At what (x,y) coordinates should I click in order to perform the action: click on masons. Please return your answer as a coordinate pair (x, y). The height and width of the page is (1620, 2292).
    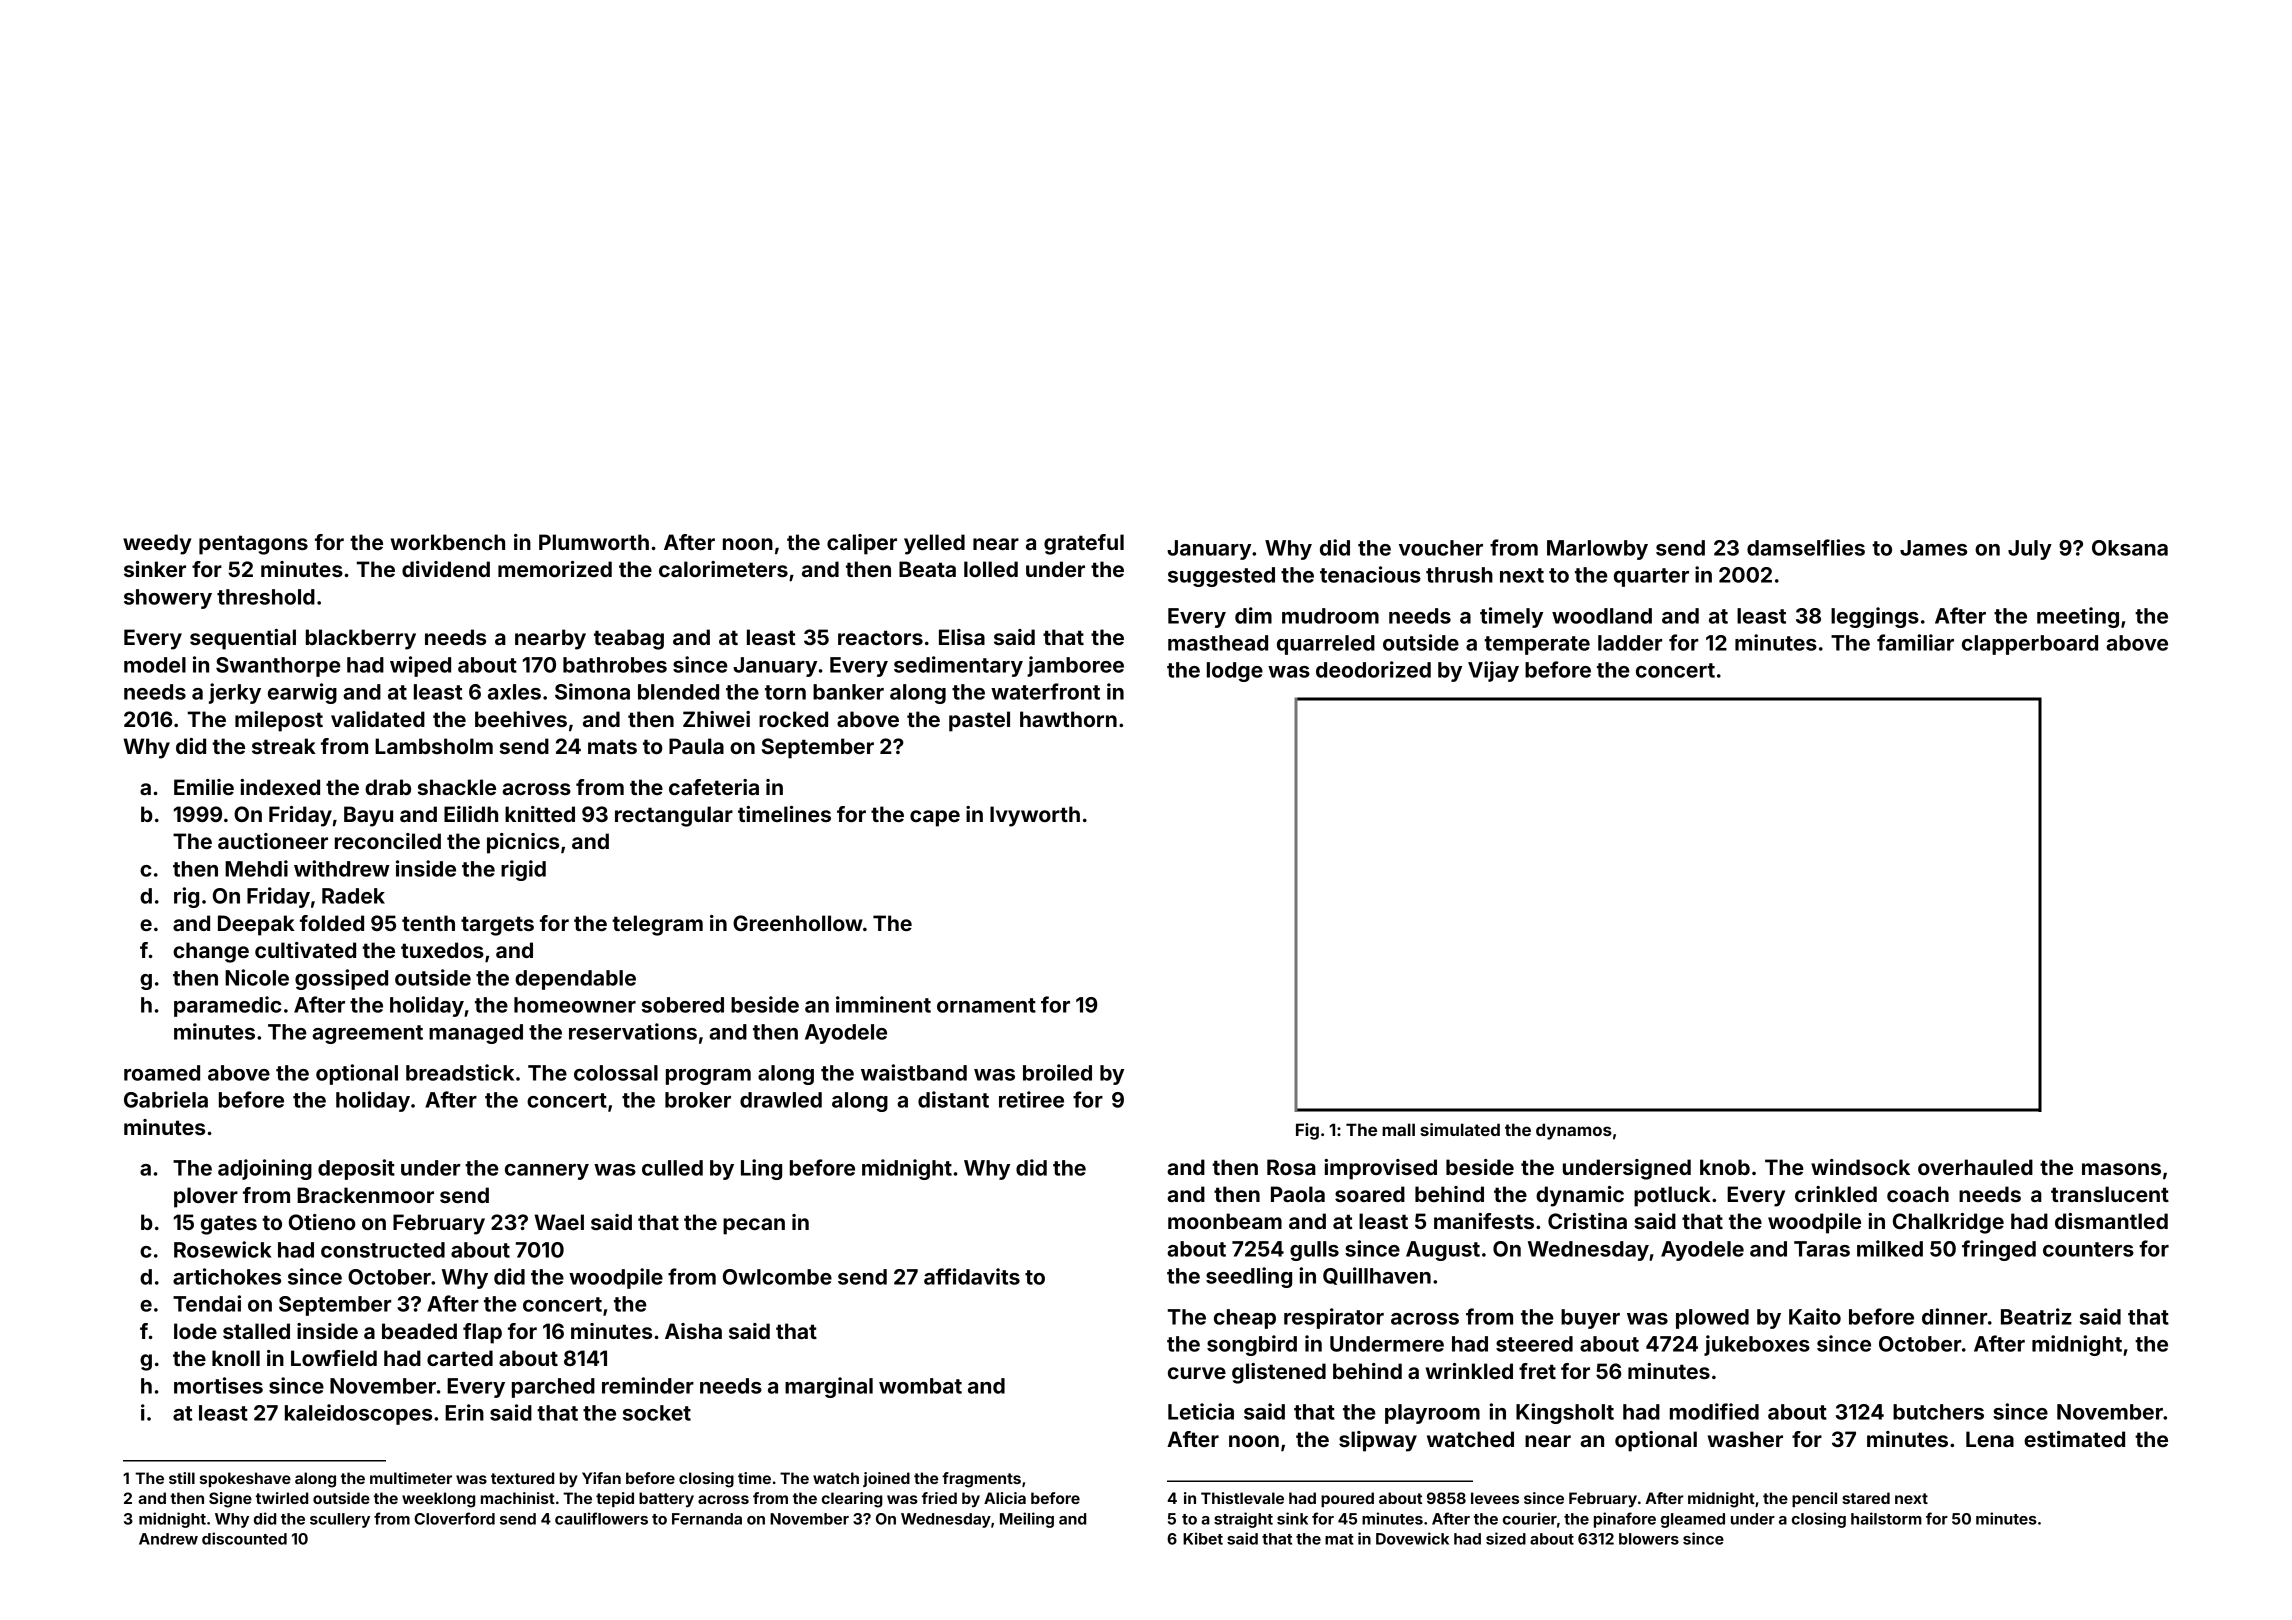
    Looking at the image, I should click on (2121, 1169).
